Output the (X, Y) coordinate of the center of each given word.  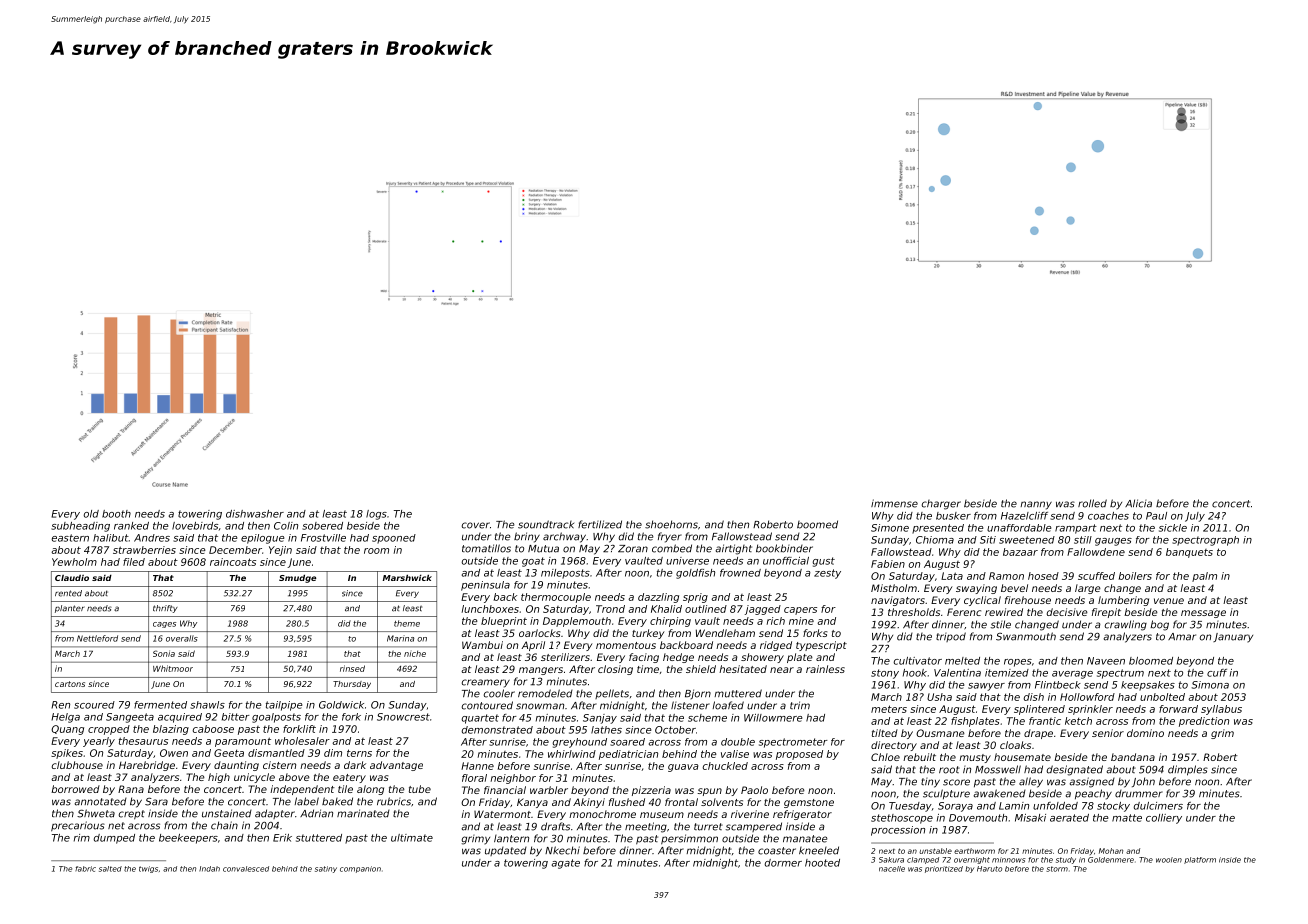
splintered (1039, 710)
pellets (612, 694)
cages (164, 625)
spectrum (1120, 674)
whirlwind (572, 754)
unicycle (254, 778)
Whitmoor (173, 668)
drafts (555, 826)
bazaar (1020, 552)
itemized (1007, 673)
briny (527, 537)
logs (376, 515)
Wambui (482, 645)
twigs (148, 869)
